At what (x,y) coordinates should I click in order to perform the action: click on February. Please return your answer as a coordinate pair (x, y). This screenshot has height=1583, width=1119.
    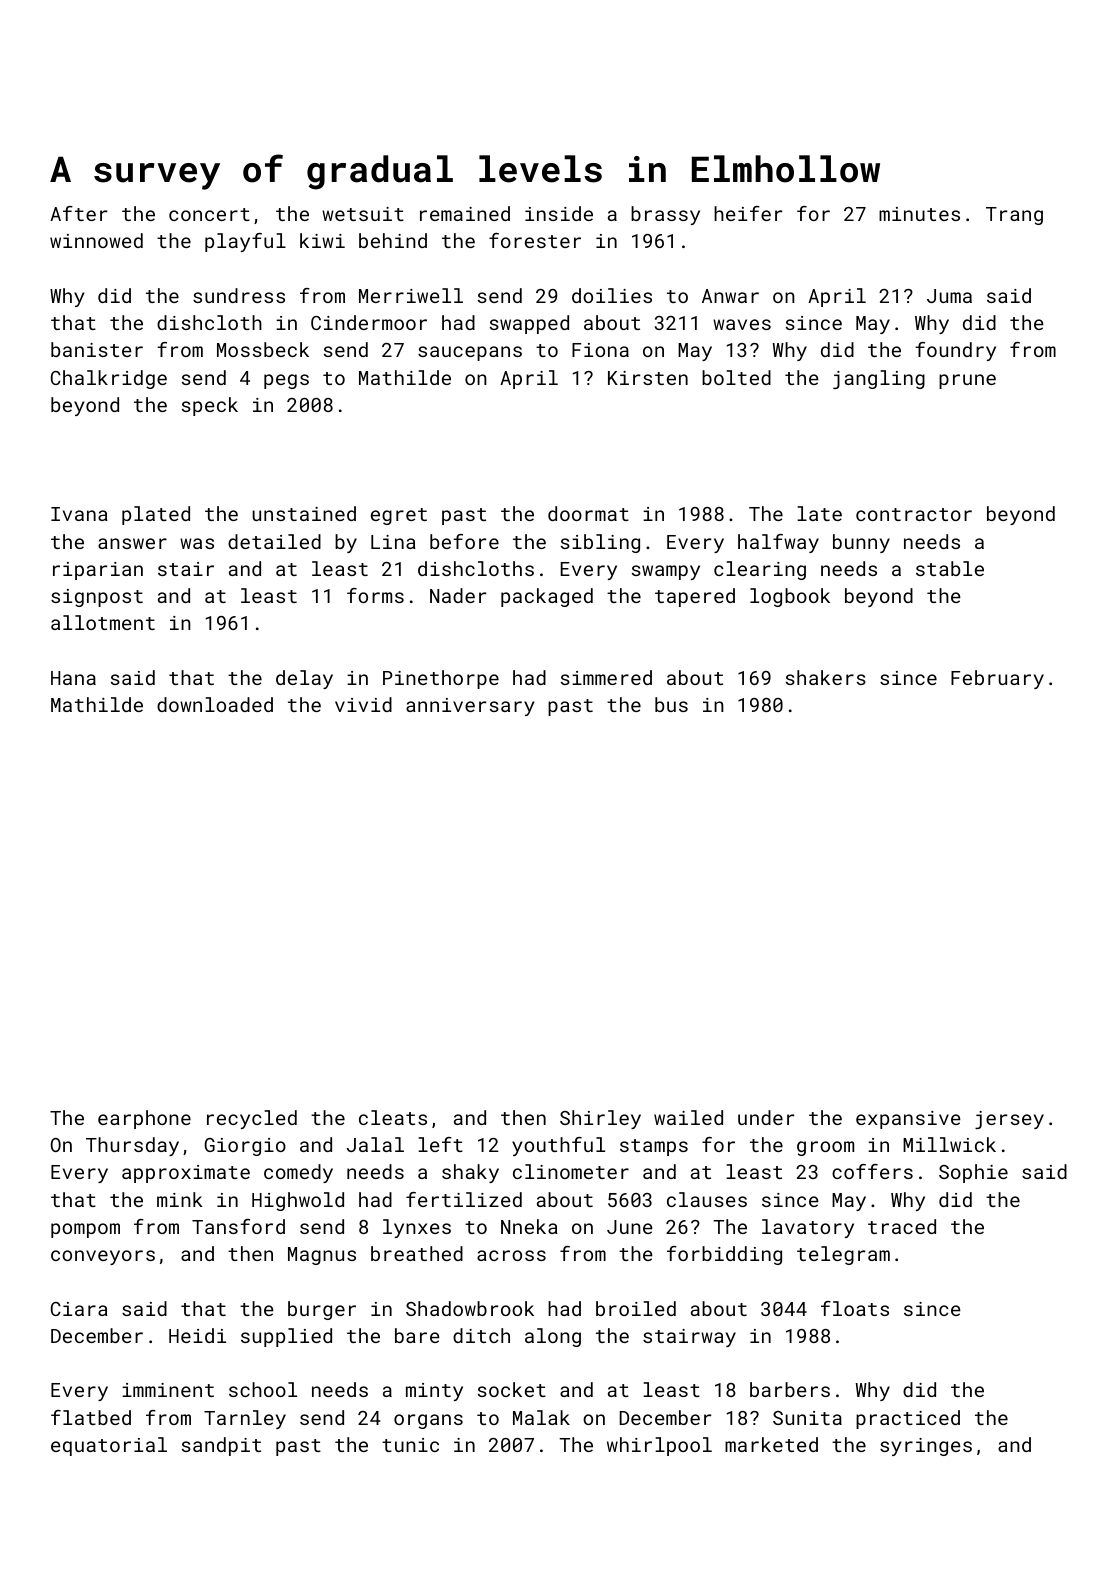
    Looking at the image, I should click on (997, 679).
